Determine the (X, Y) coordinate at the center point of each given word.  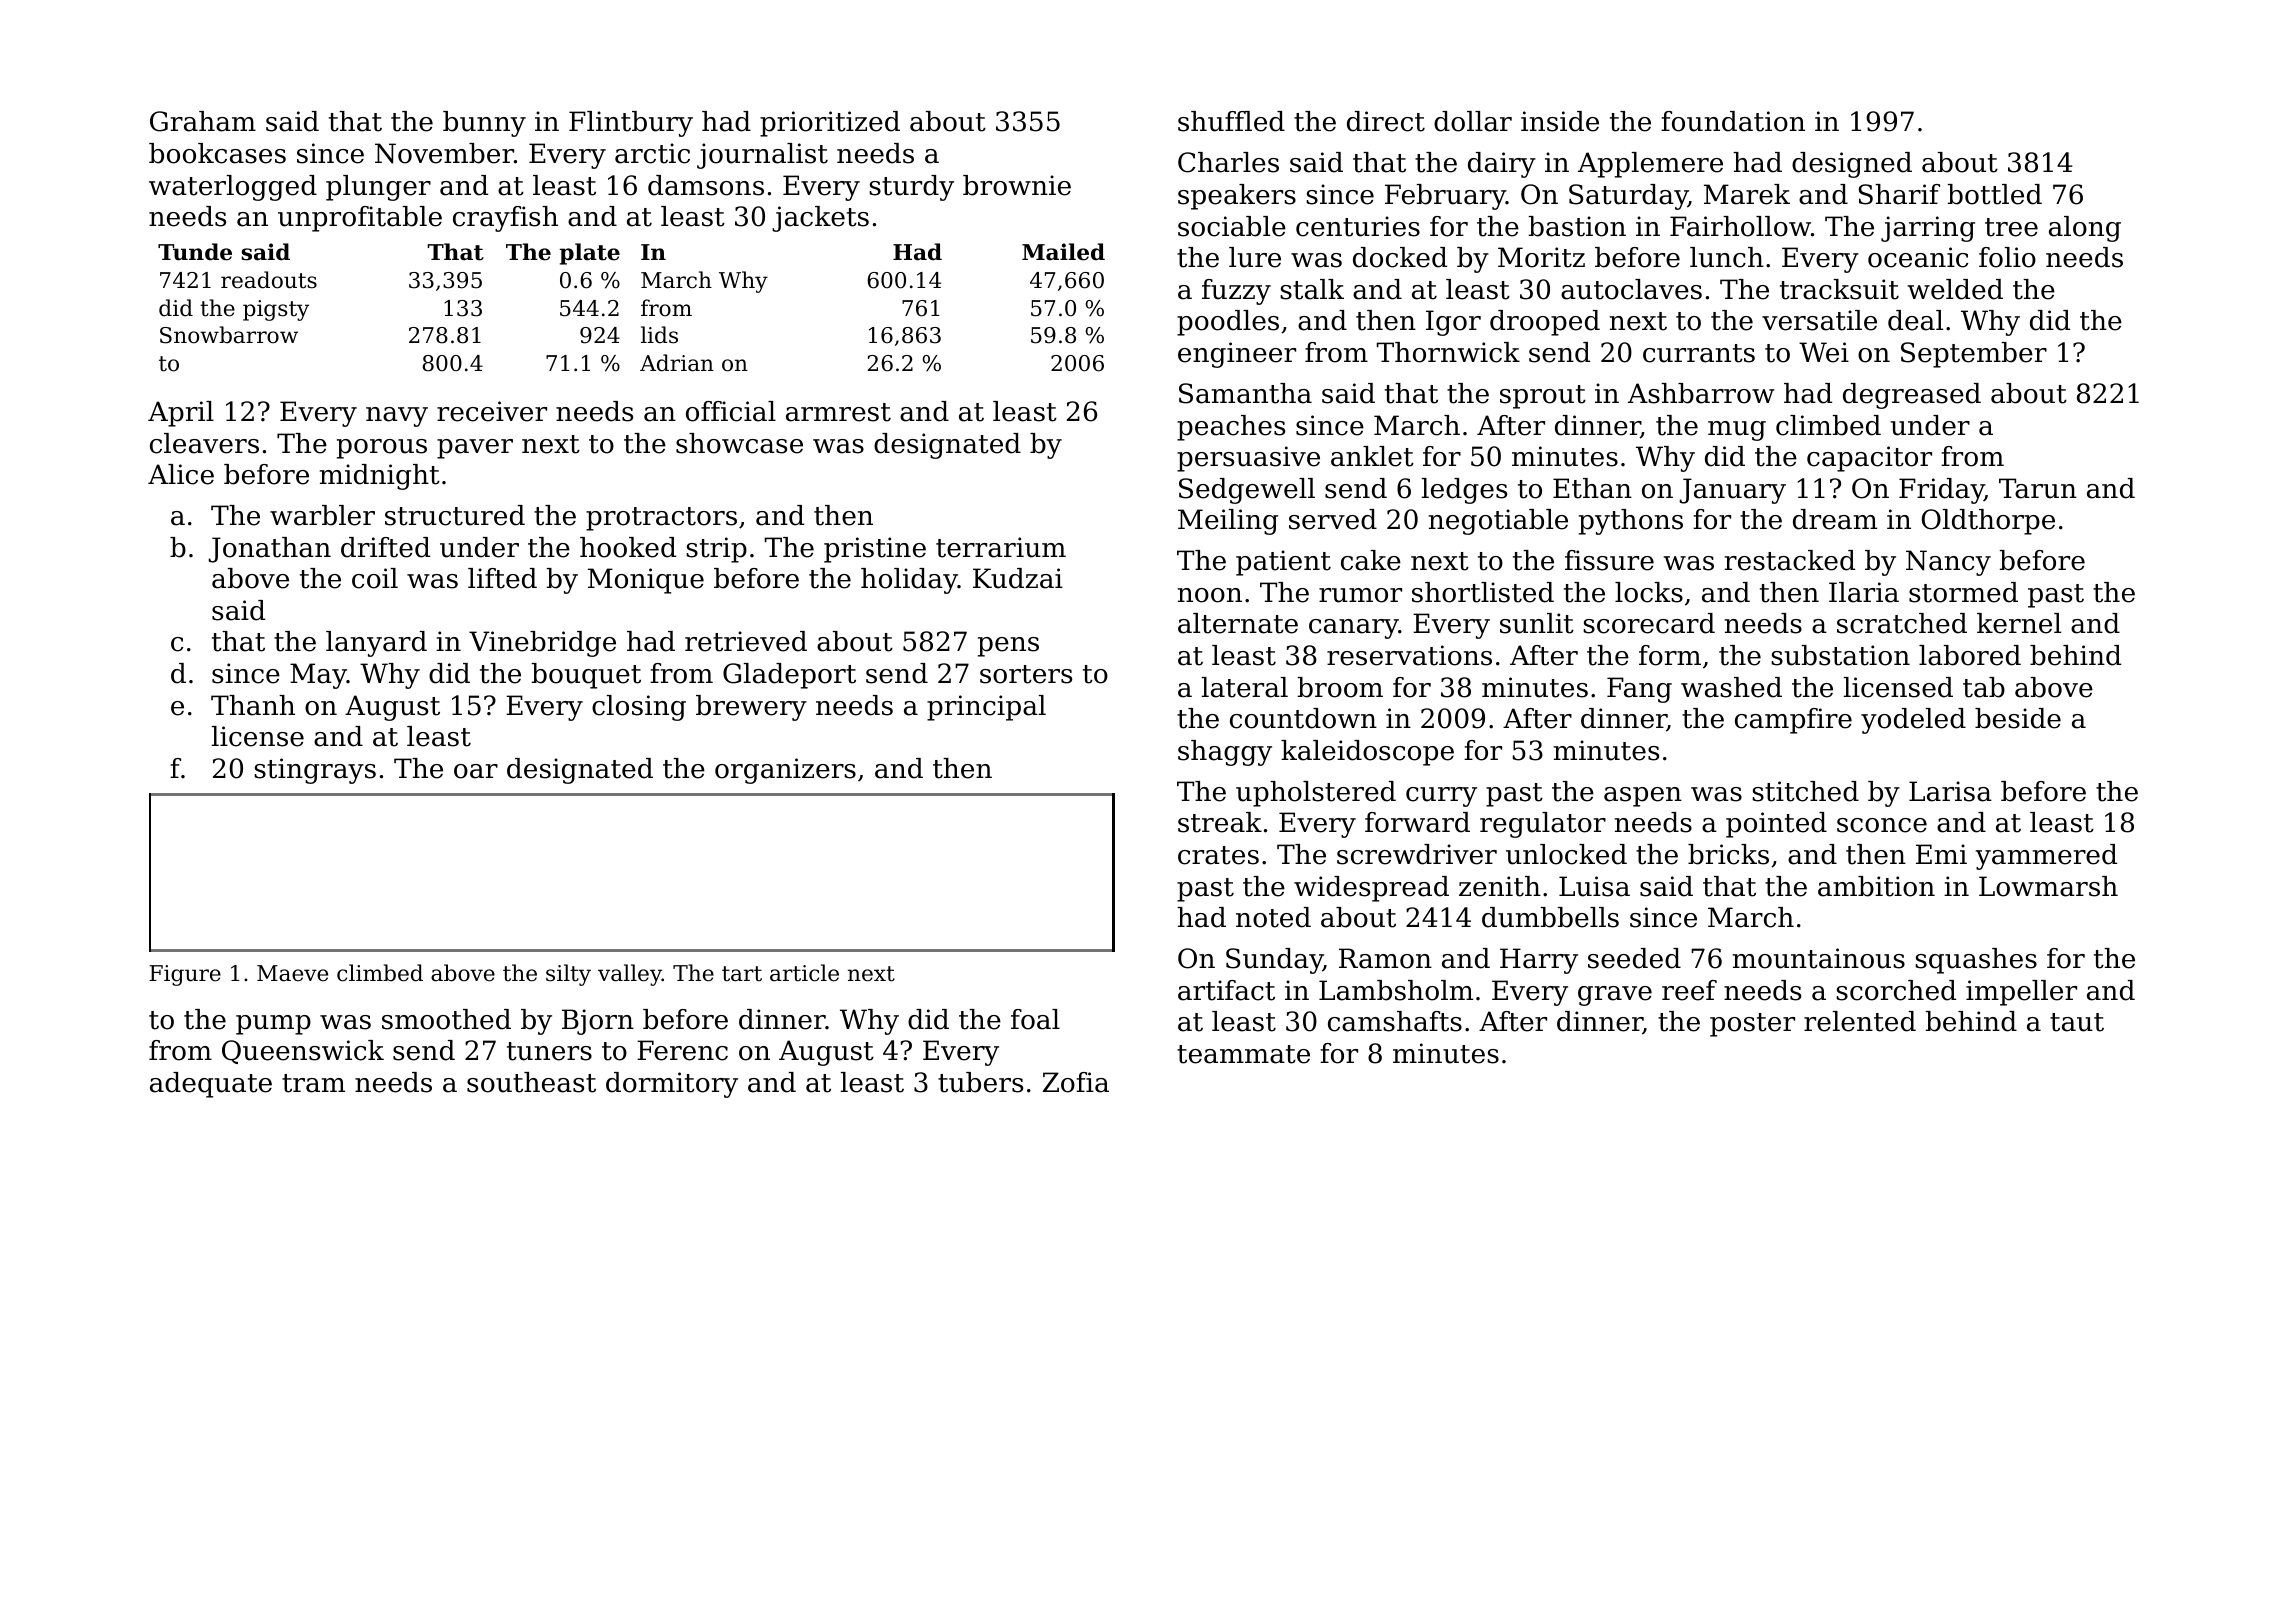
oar (476, 771)
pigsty (276, 310)
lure (1255, 257)
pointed (1776, 825)
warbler (322, 515)
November (444, 153)
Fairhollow (1740, 226)
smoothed (446, 1019)
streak (1220, 822)
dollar (1473, 121)
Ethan (1592, 488)
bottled (1995, 194)
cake (1371, 560)
